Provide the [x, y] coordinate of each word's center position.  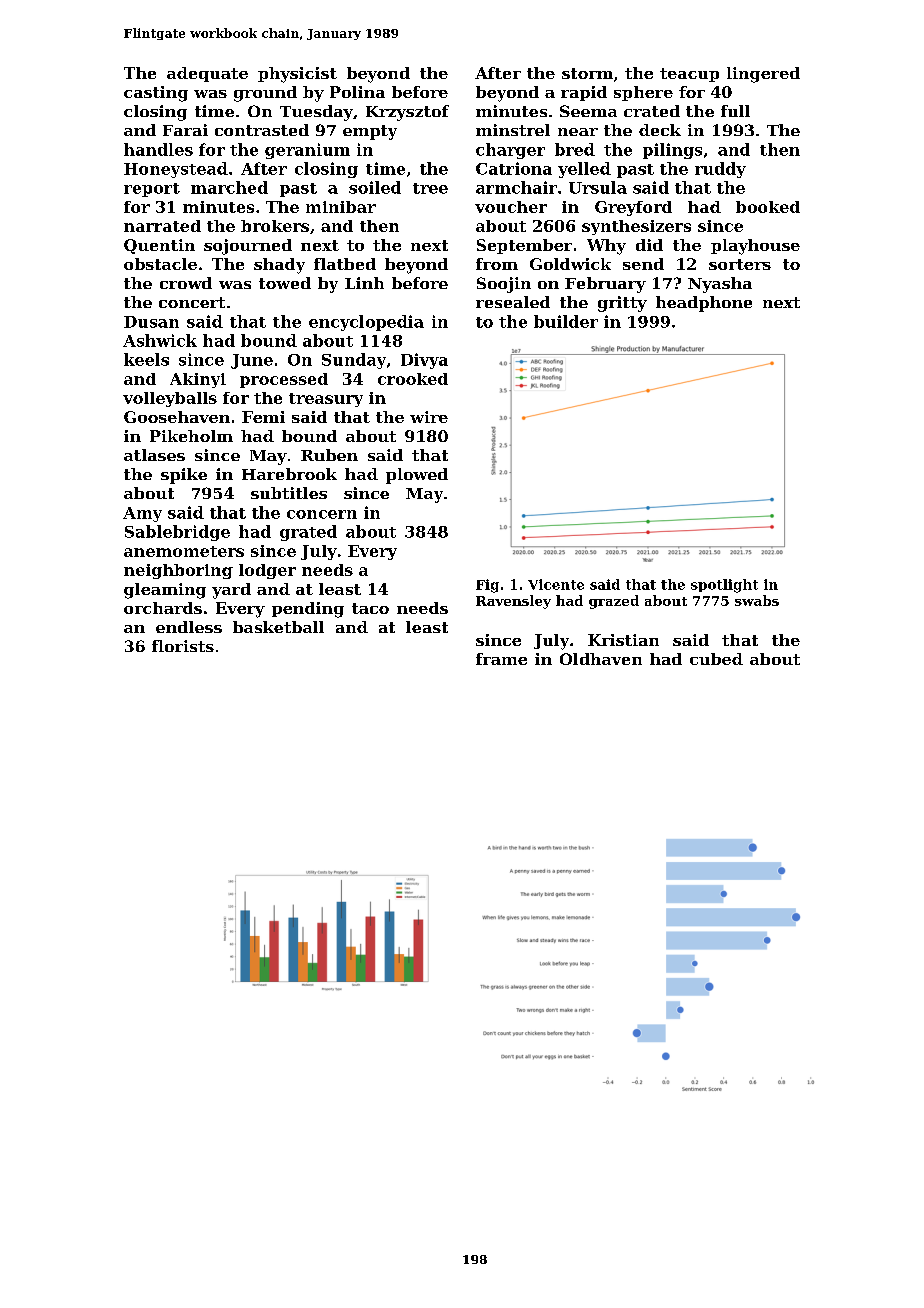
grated [308, 533]
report [152, 190]
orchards [163, 608]
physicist [297, 75]
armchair [516, 187]
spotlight [724, 586]
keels [146, 359]
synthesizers [636, 227]
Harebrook [289, 474]
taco [370, 608]
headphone [704, 304]
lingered [763, 75]
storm [587, 73]
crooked [413, 379]
